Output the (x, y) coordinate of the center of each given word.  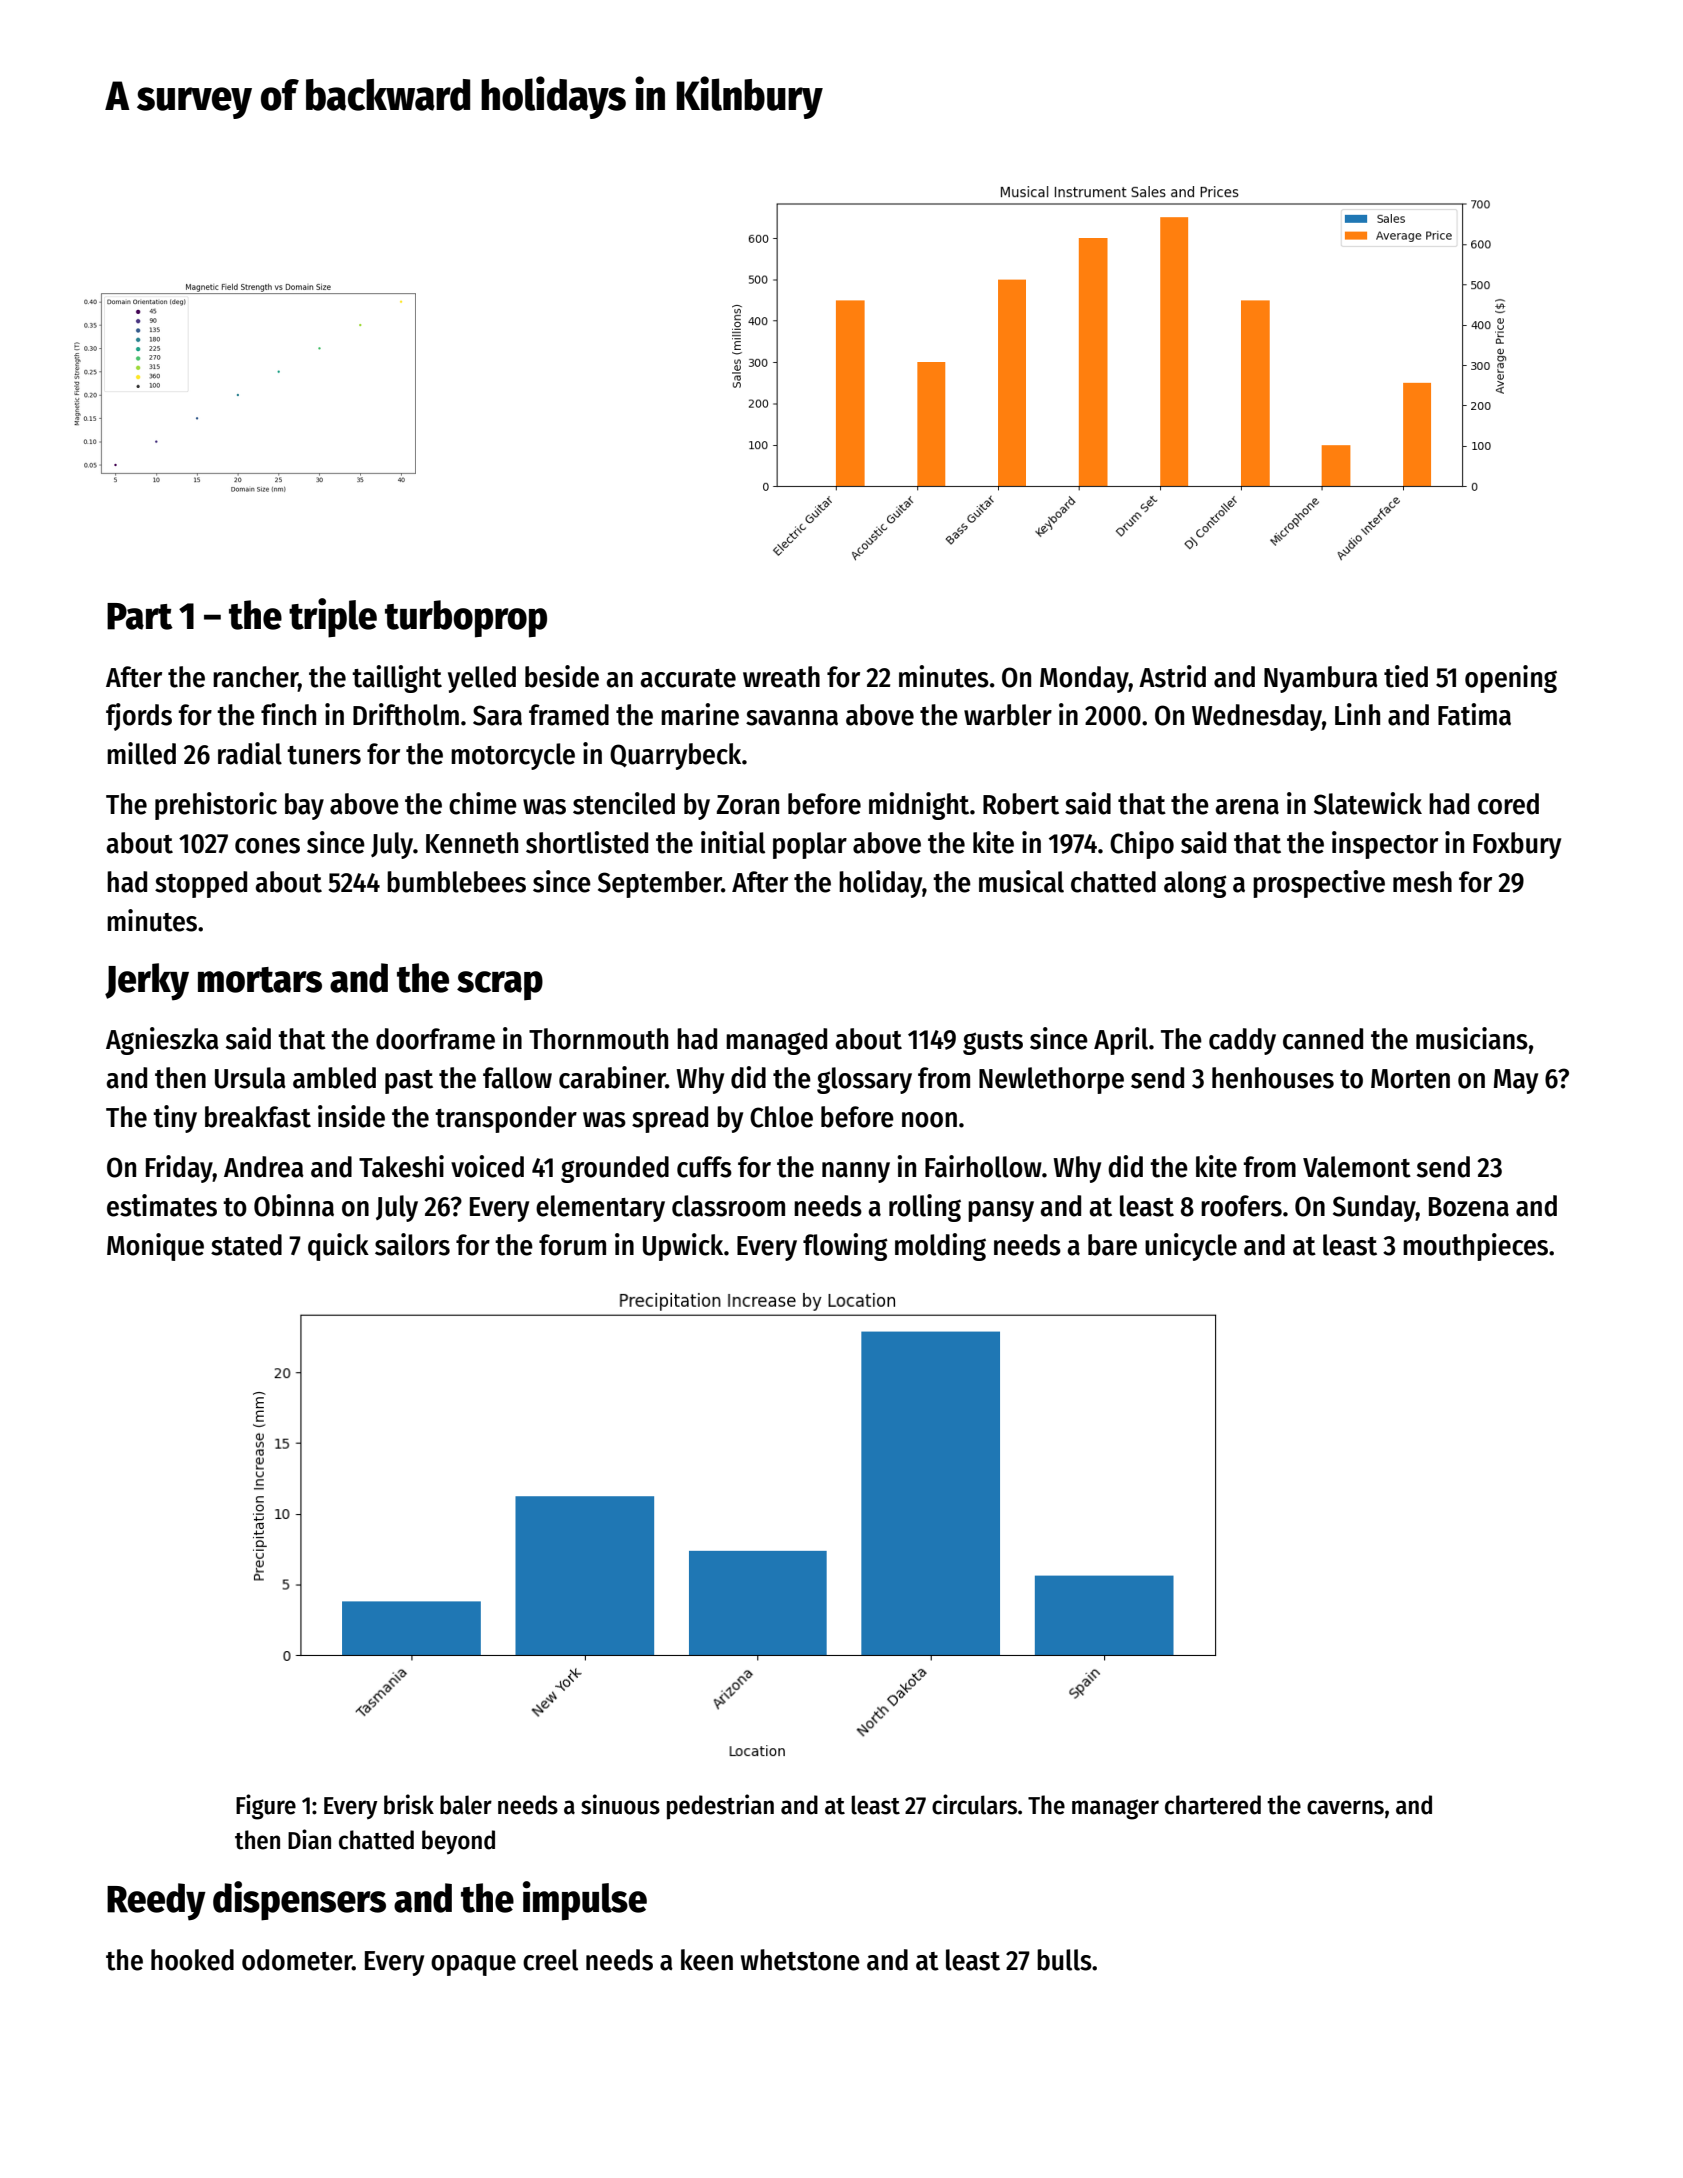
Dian (309, 1839)
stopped (201, 884)
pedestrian (720, 1807)
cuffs (704, 1167)
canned (1323, 1039)
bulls (1064, 1960)
